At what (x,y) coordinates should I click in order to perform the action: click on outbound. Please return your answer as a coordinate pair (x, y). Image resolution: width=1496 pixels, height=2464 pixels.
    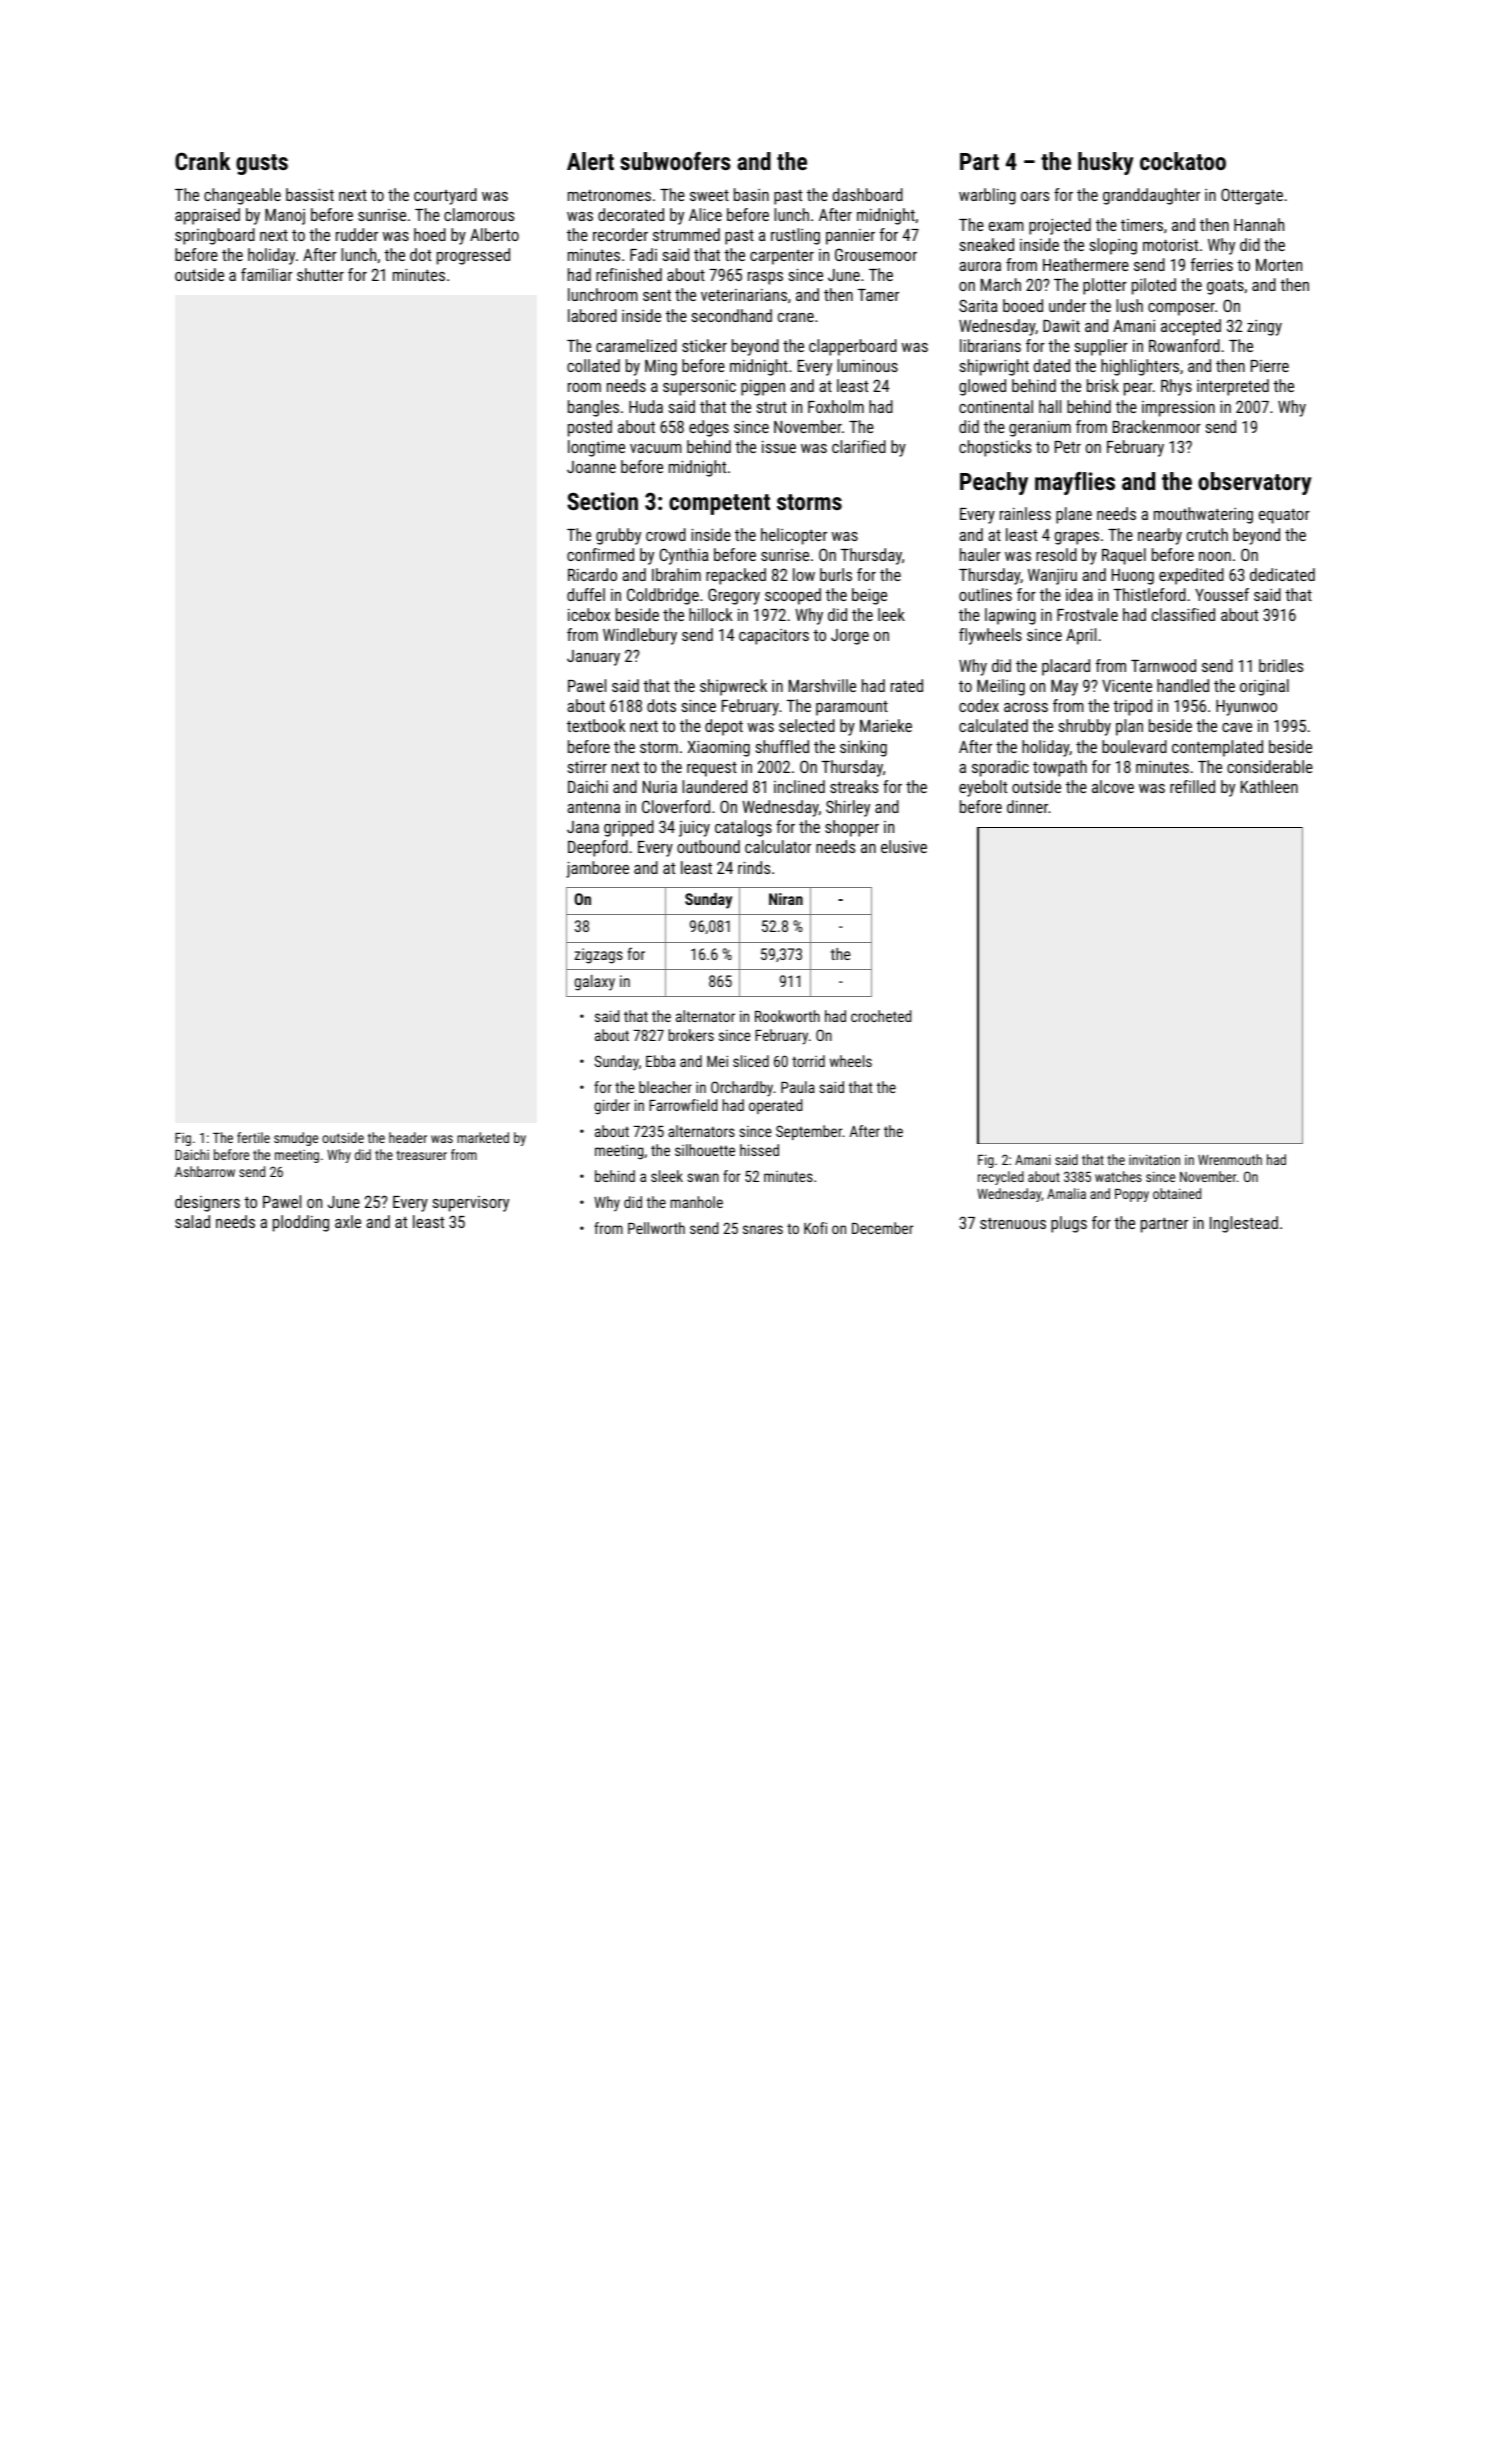
    Looking at the image, I should click on (708, 846).
